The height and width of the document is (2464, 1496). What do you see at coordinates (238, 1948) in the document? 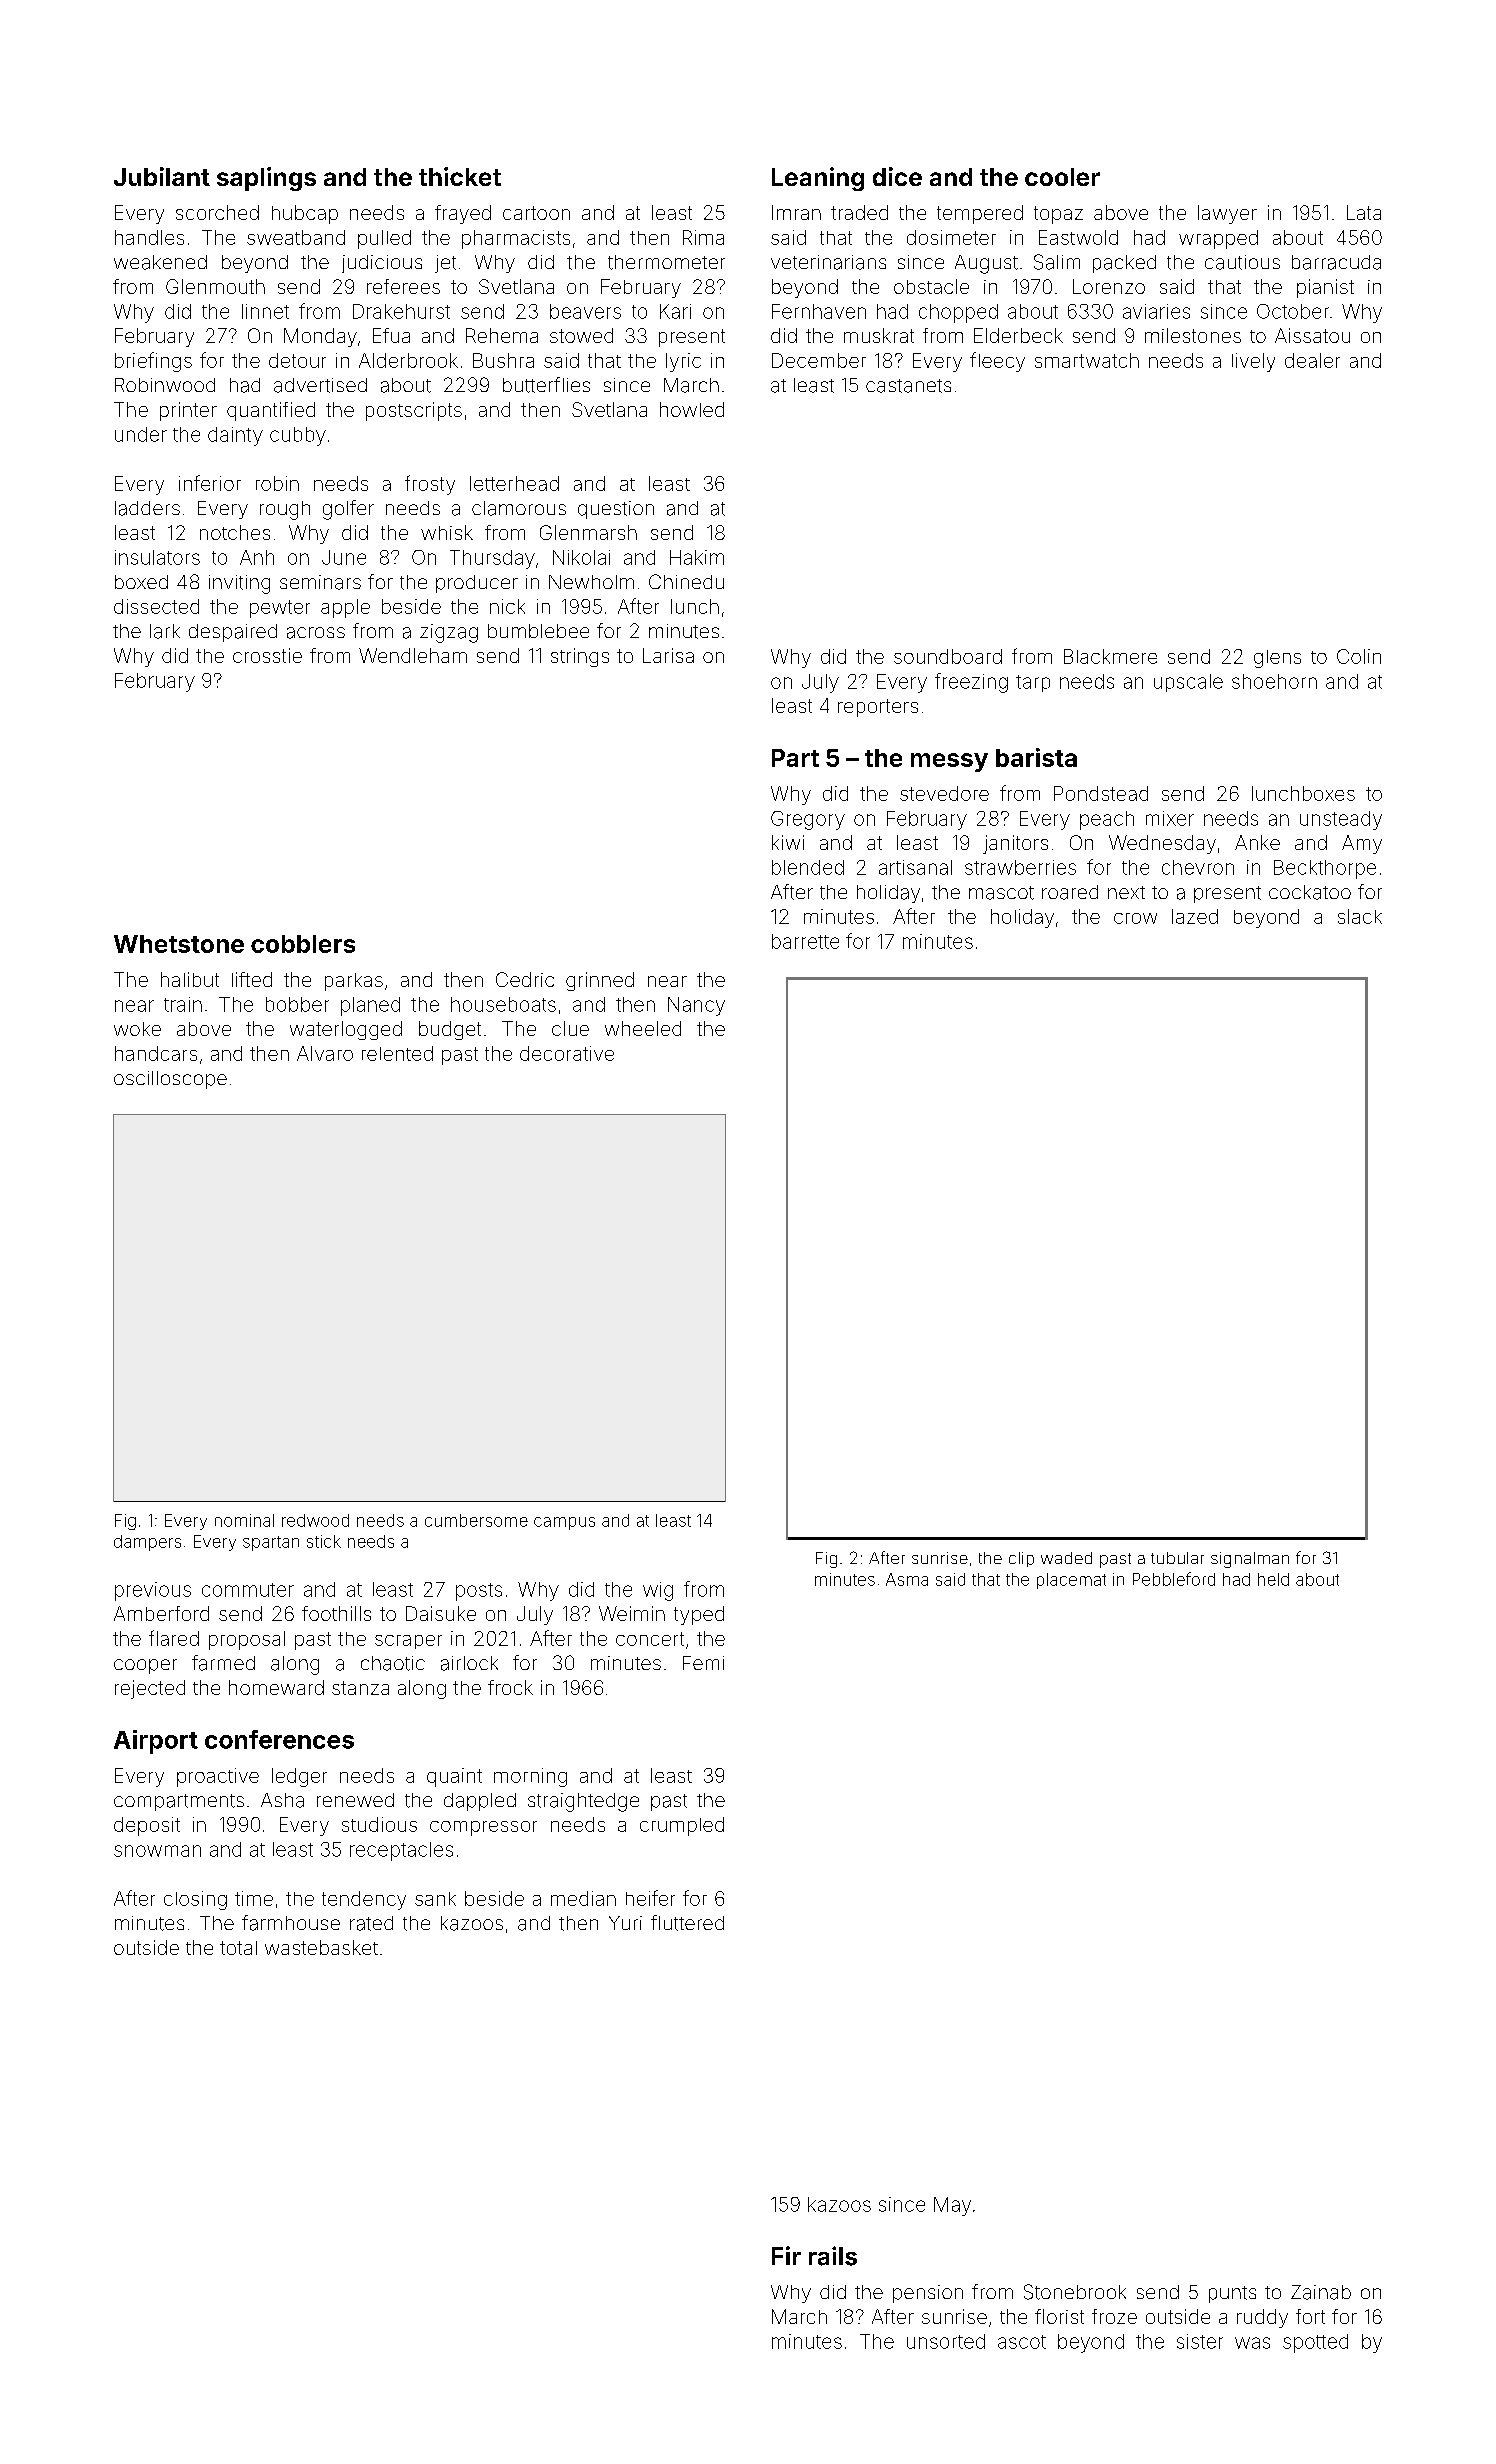
I see `total` at bounding box center [238, 1948].
